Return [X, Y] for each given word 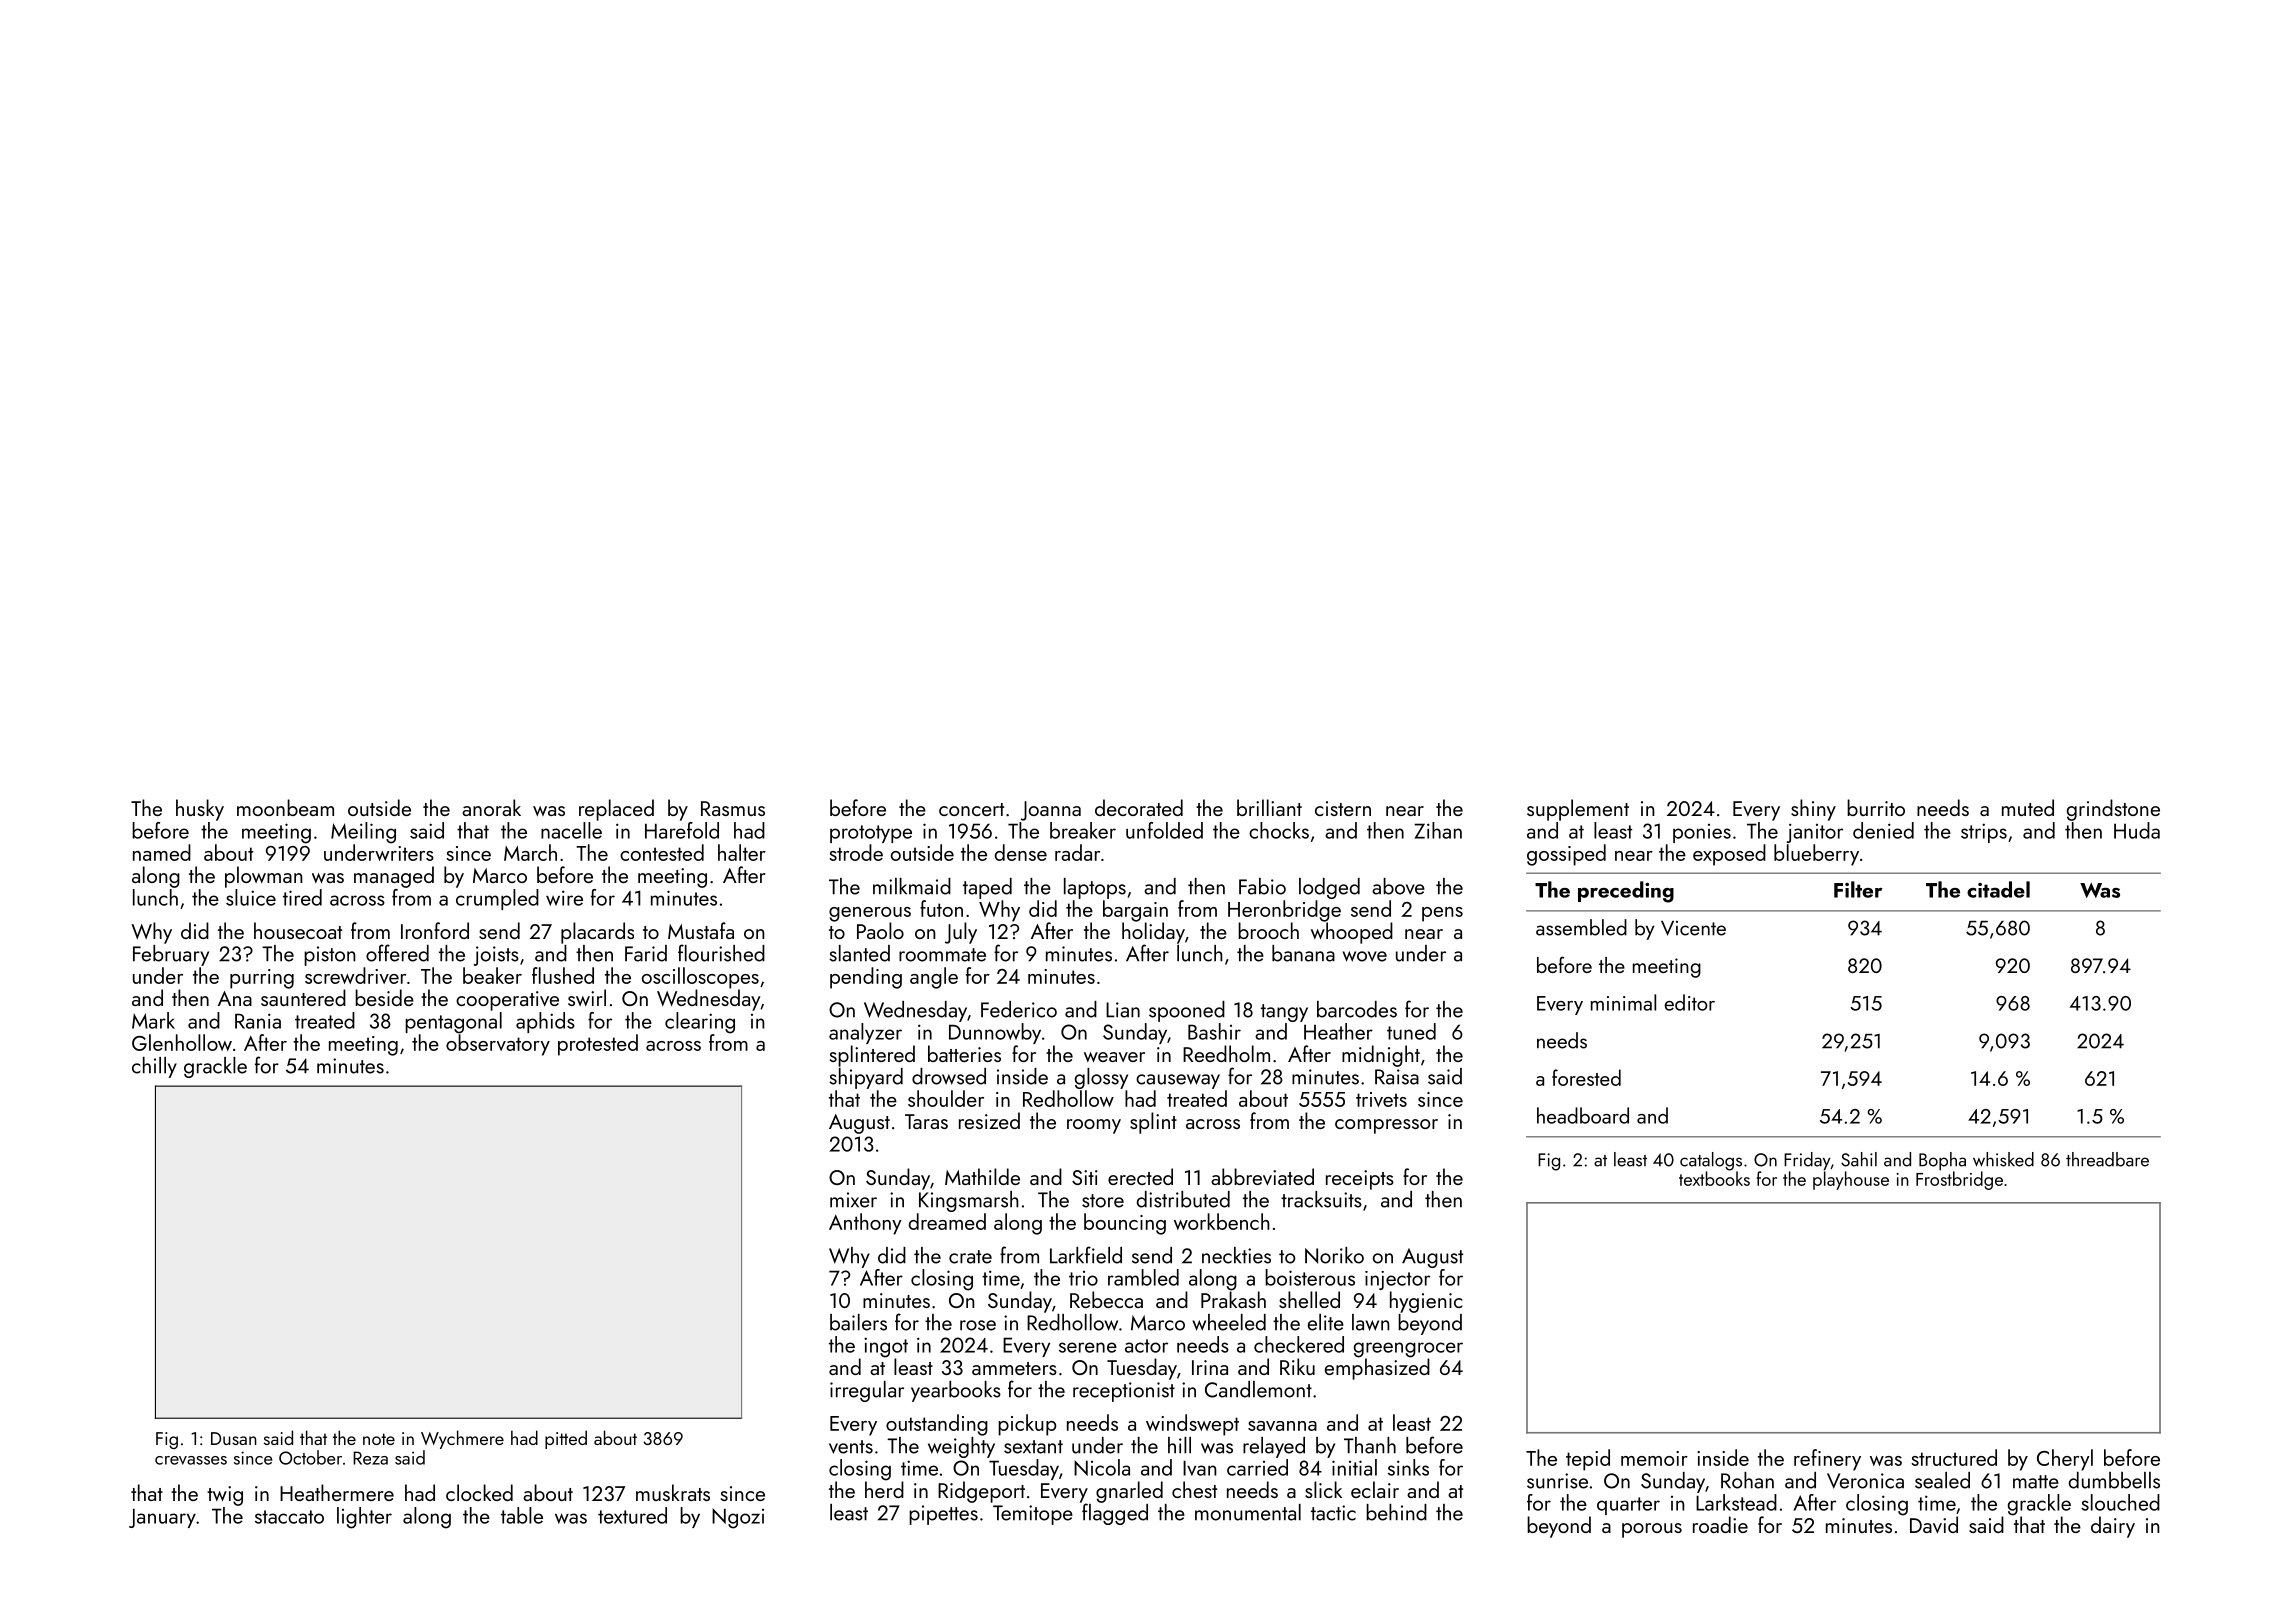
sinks [1408, 1467]
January [162, 1518]
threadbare [2107, 1159]
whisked [2003, 1159]
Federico [1019, 1009]
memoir [1654, 1458]
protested [598, 1045]
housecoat [298, 930]
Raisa [1397, 1077]
